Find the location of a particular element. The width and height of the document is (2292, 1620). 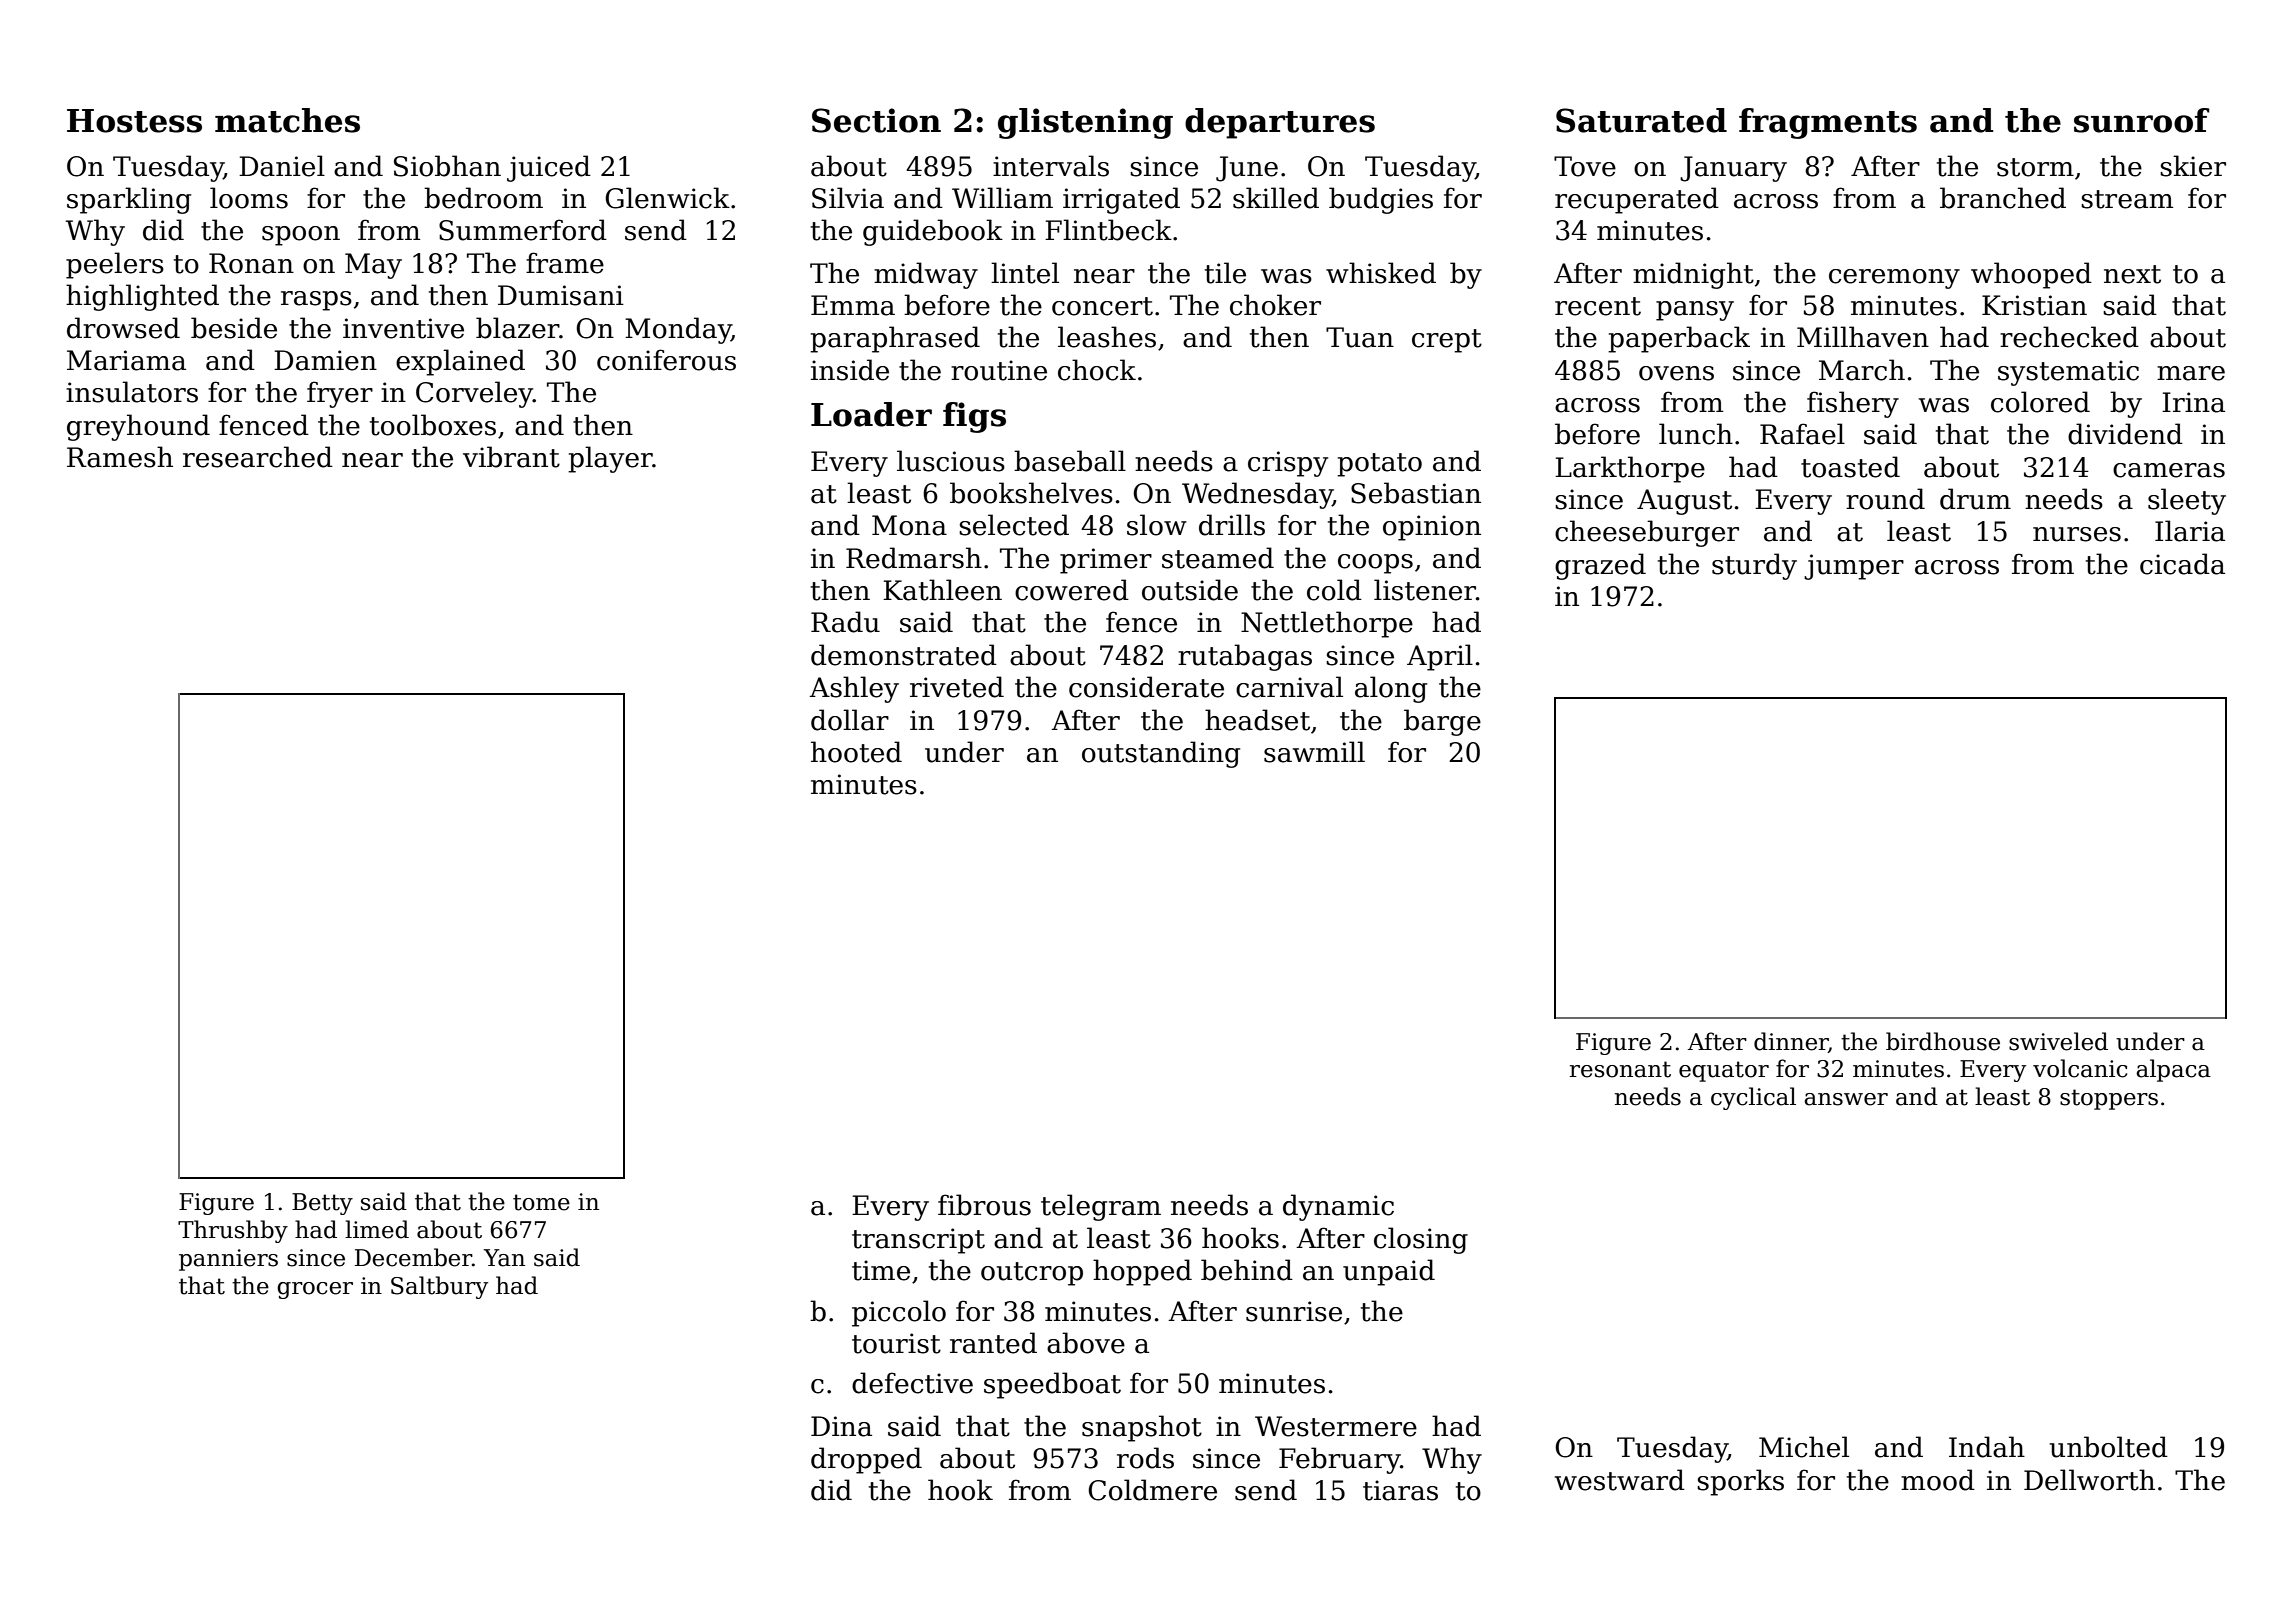

Ramesh is located at coordinates (120, 457).
